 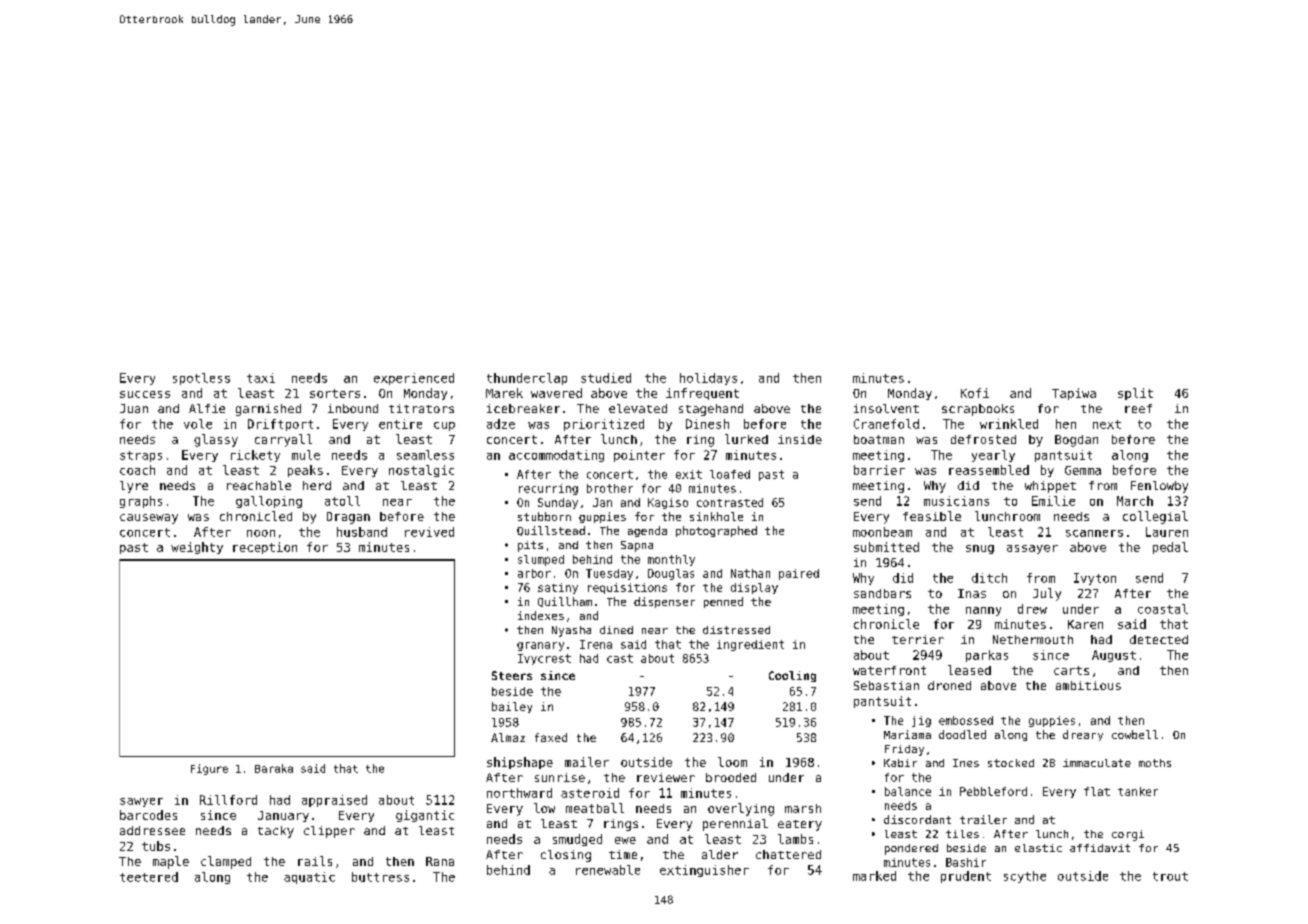 I want to click on Steers, so click(x=512, y=675).
